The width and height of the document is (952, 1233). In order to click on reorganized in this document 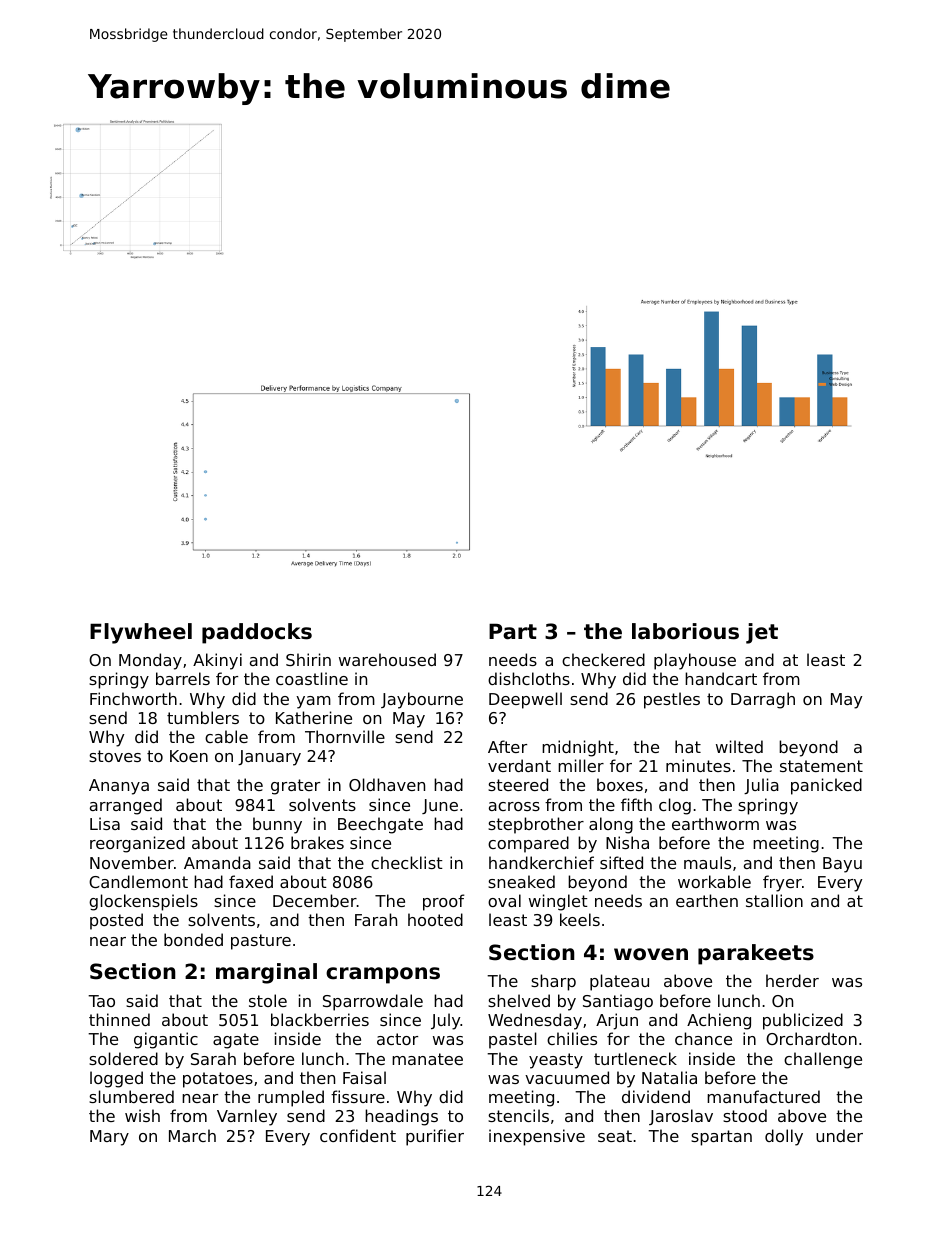, I will do `click(137, 844)`.
